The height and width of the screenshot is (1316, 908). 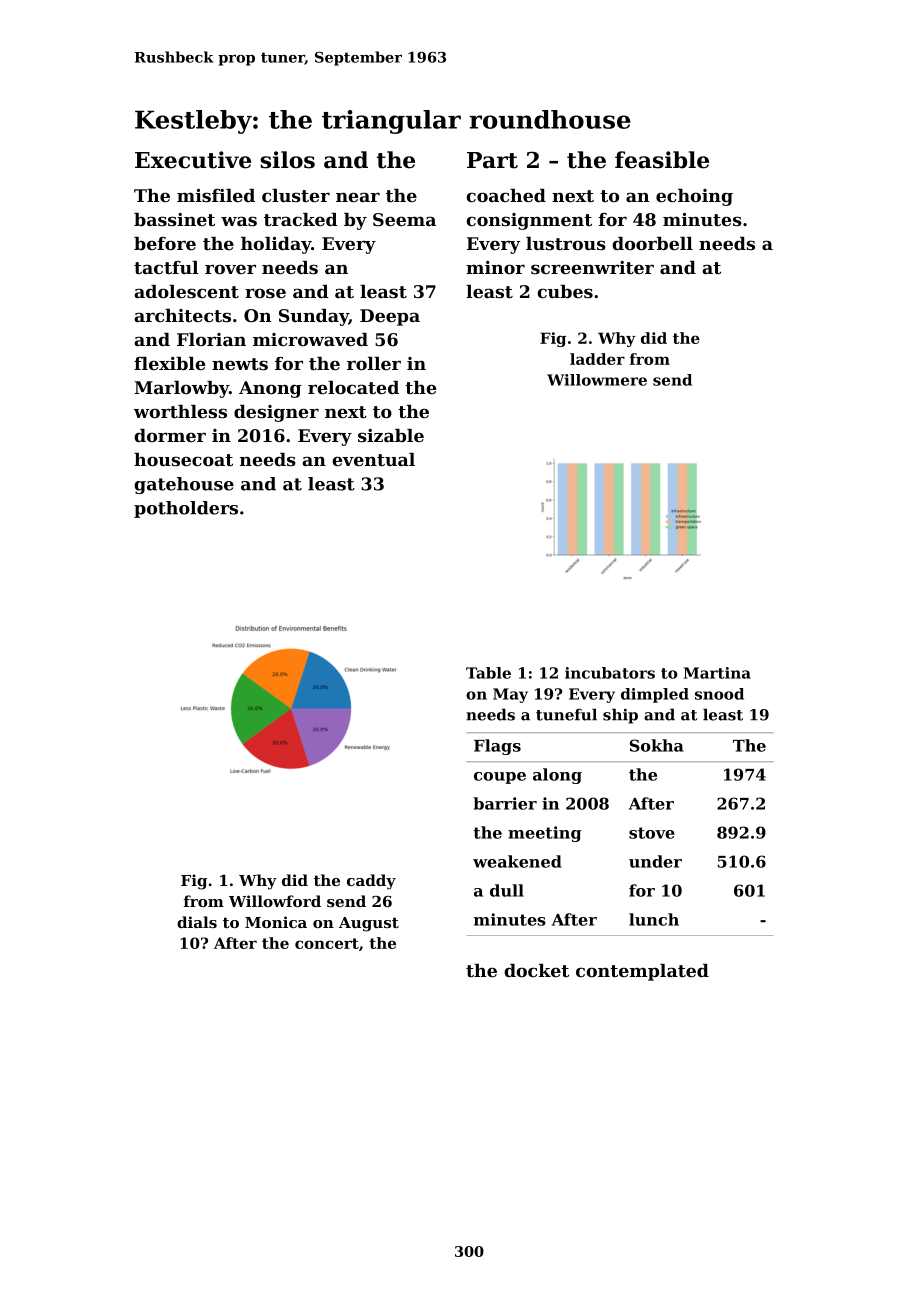 I want to click on Table, so click(x=488, y=673).
